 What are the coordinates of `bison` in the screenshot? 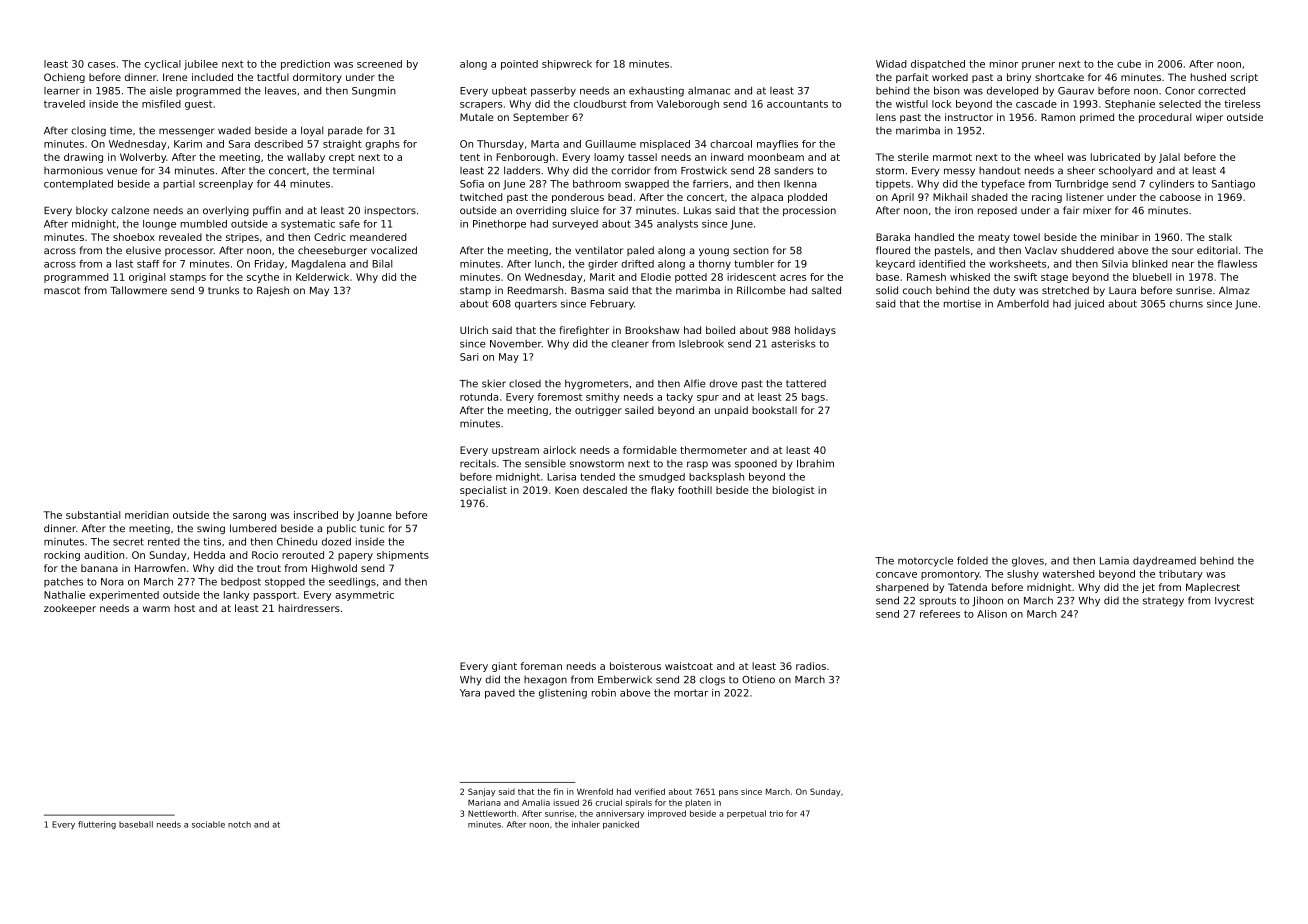 It's located at (947, 90).
